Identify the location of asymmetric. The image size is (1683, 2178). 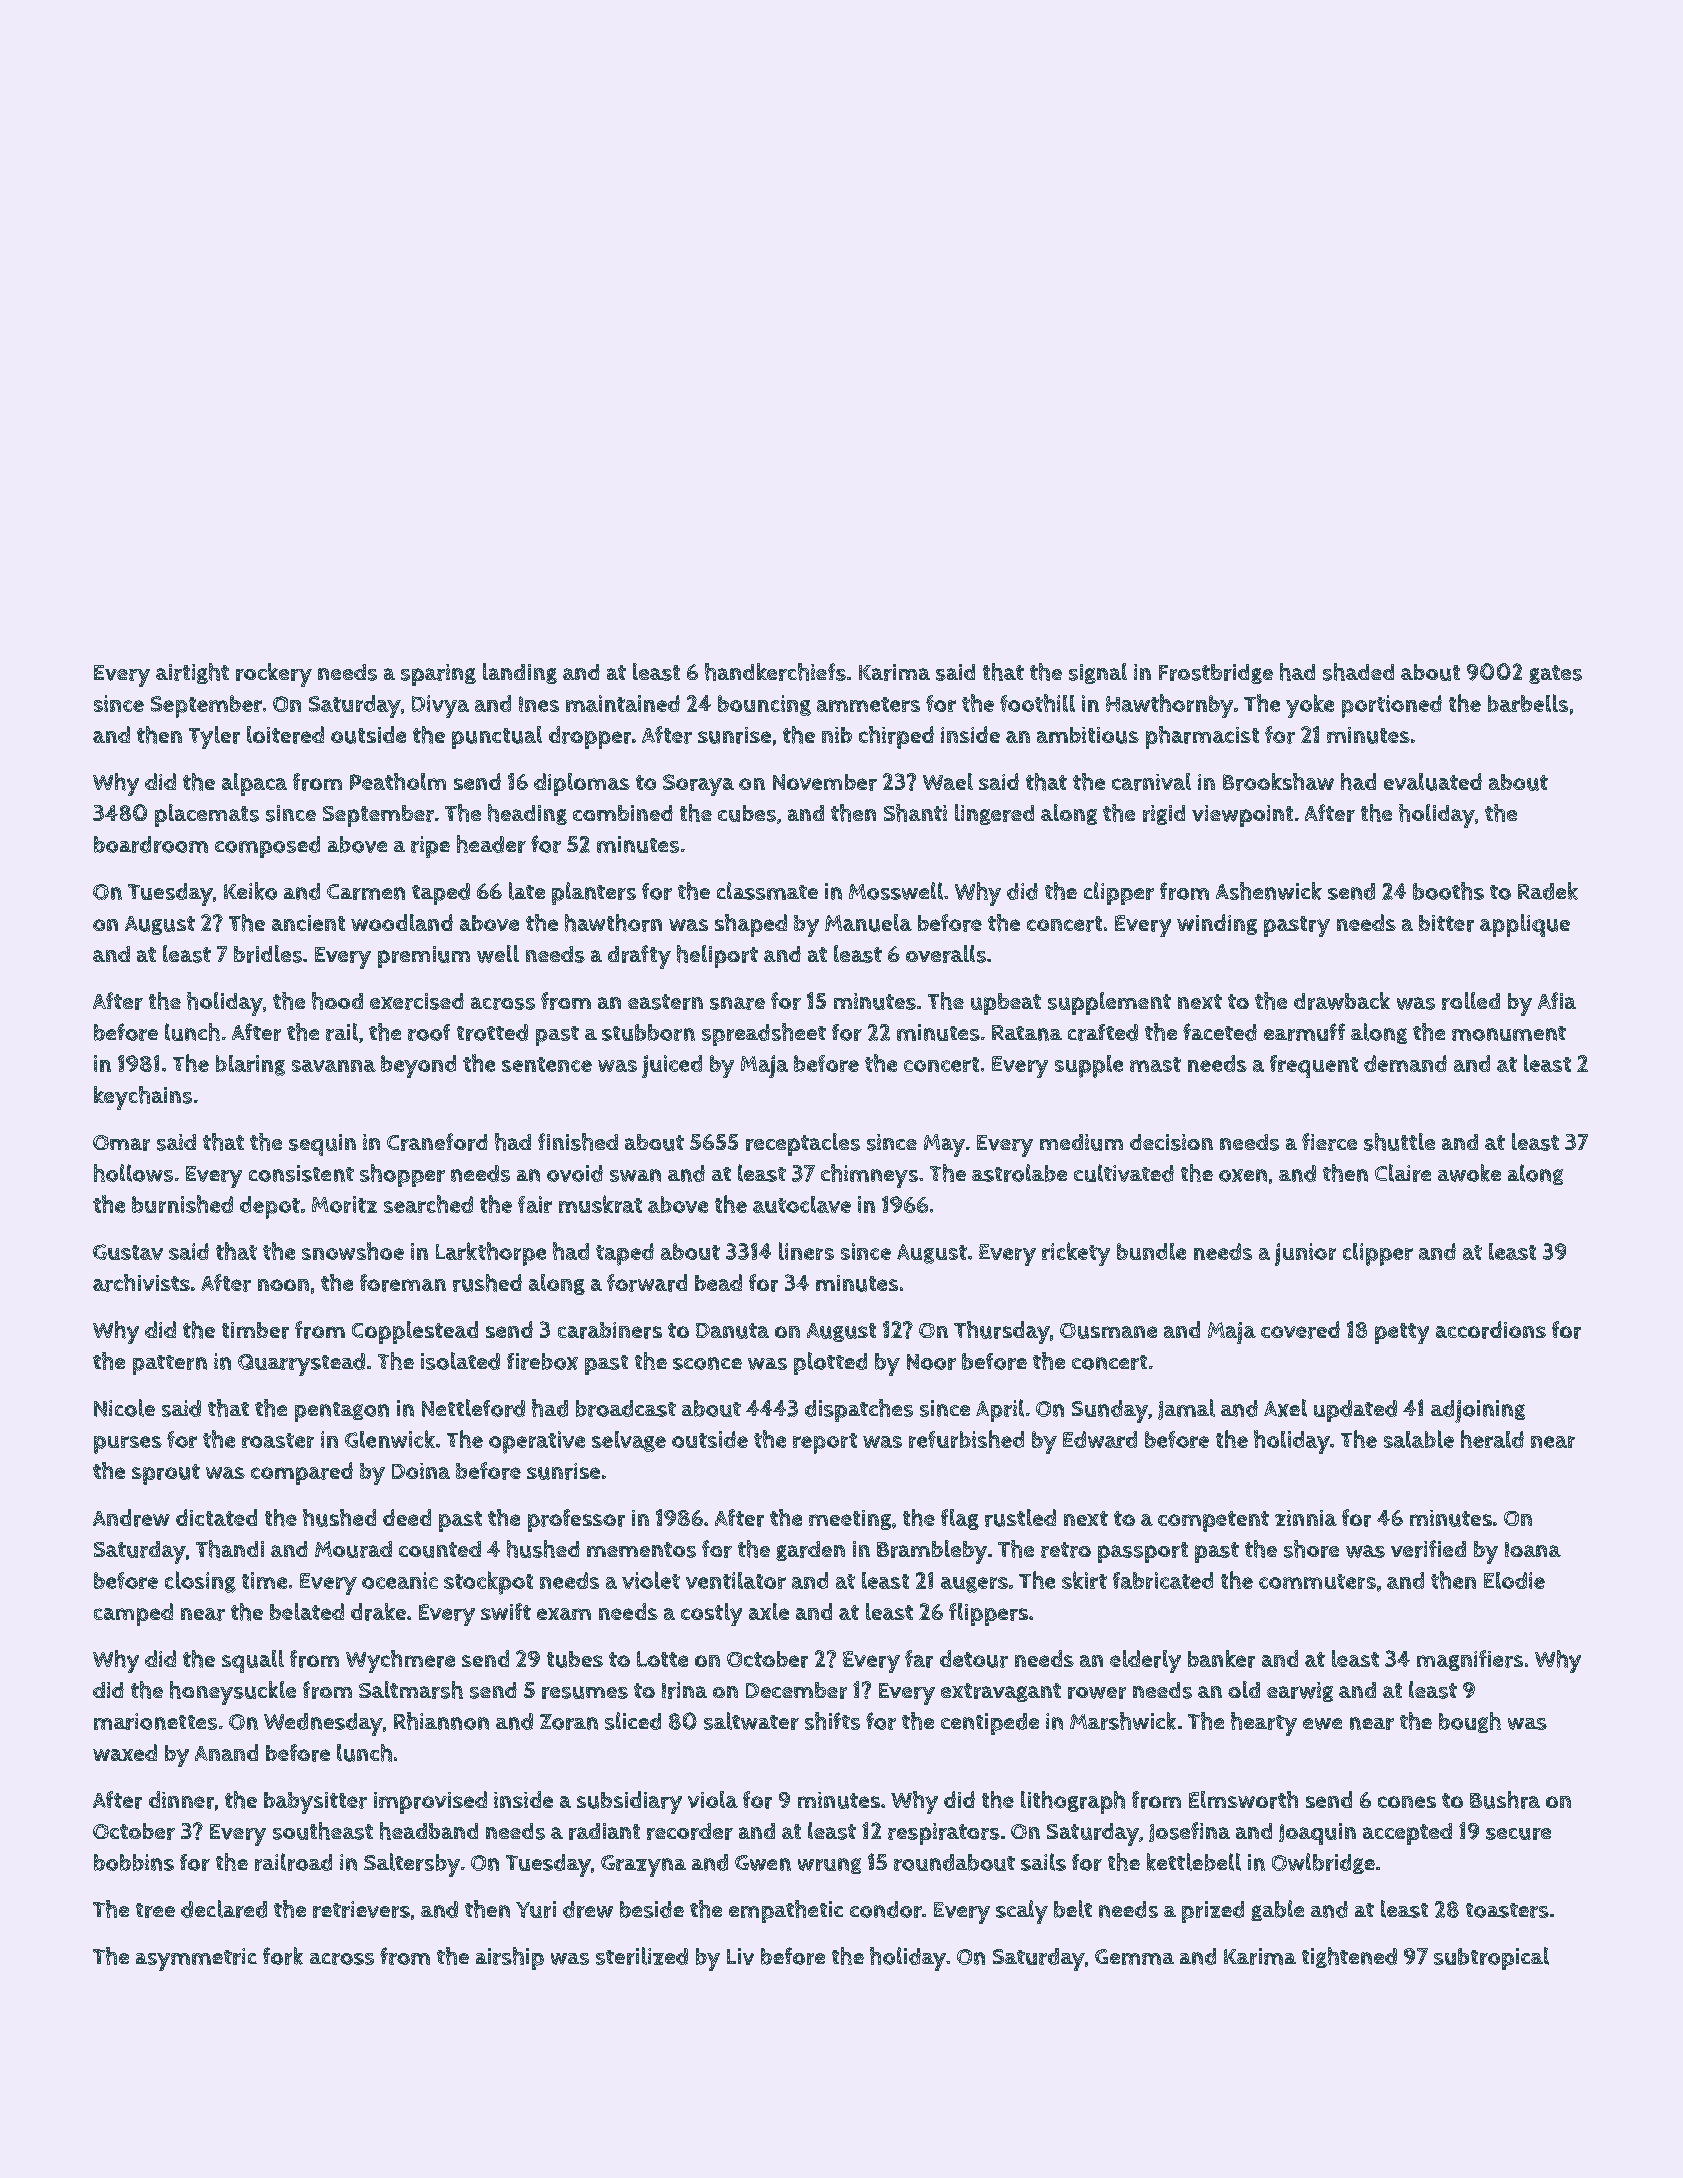
(196, 1959).
